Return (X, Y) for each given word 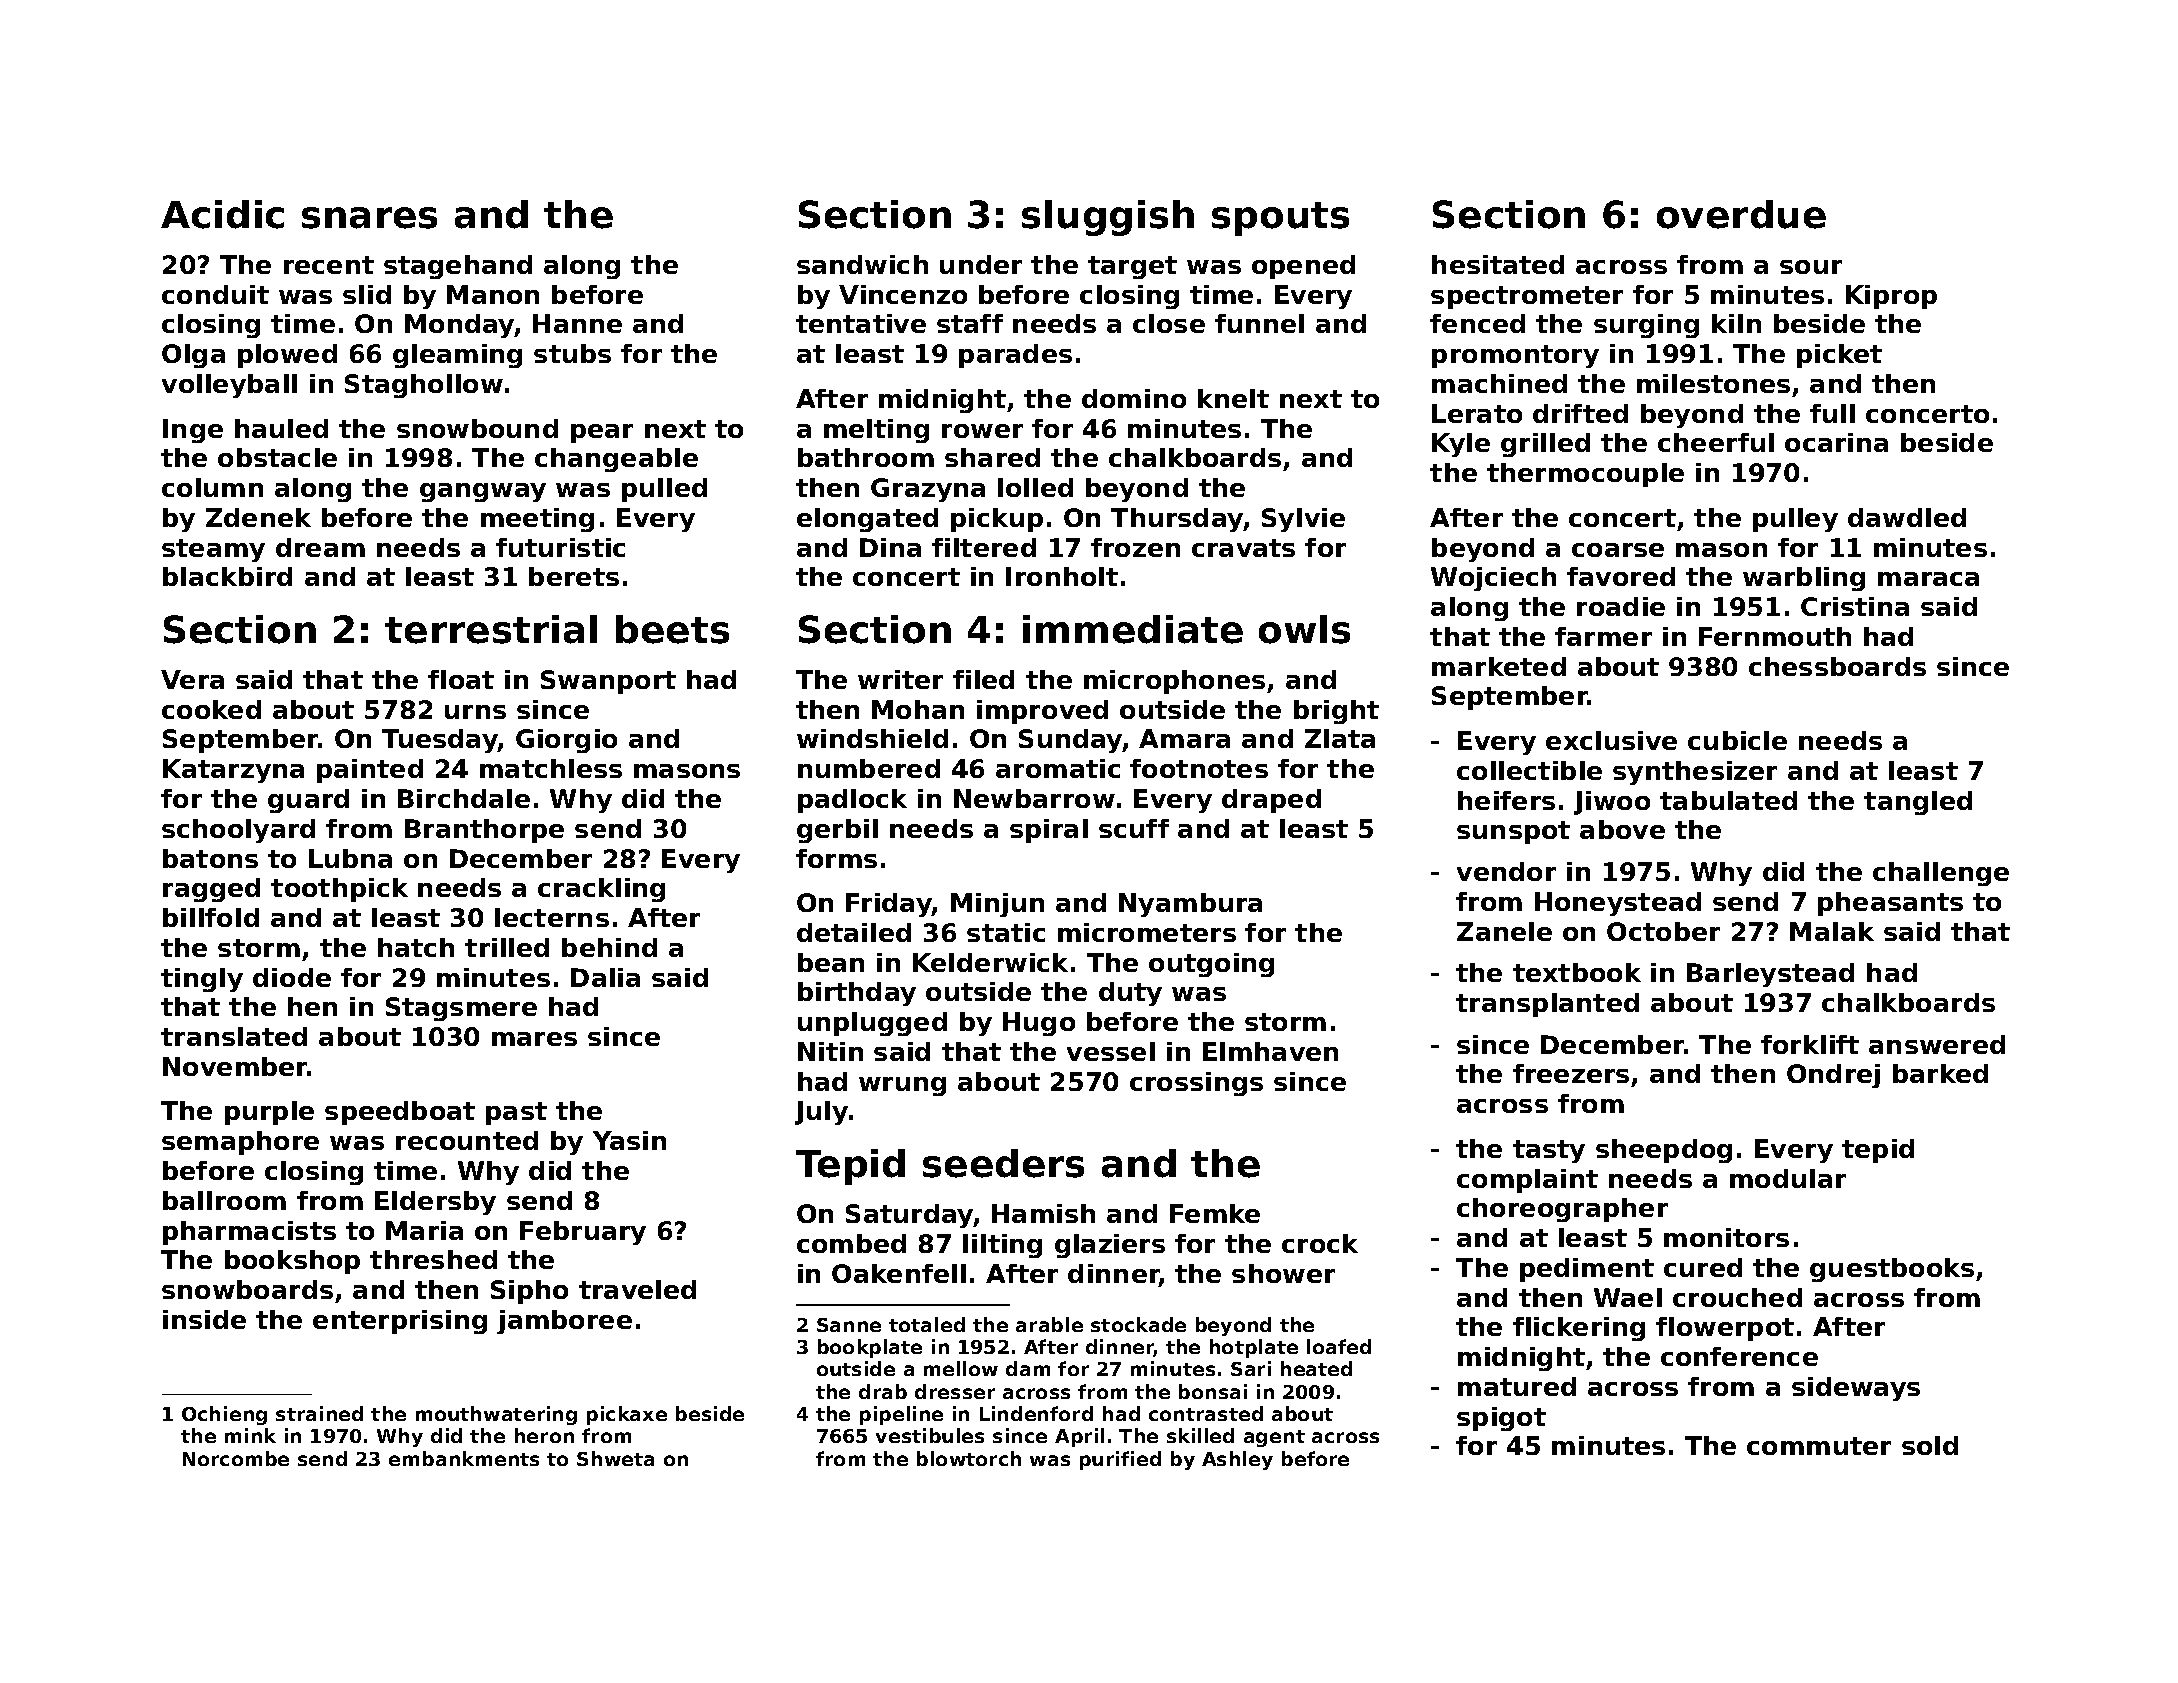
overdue (1741, 214)
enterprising (400, 1322)
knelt (1233, 398)
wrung (902, 1086)
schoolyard (238, 831)
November (235, 1066)
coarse (1618, 550)
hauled (281, 428)
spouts (1280, 219)
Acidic (222, 214)
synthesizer (1695, 773)
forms (836, 858)
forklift (1810, 1044)
